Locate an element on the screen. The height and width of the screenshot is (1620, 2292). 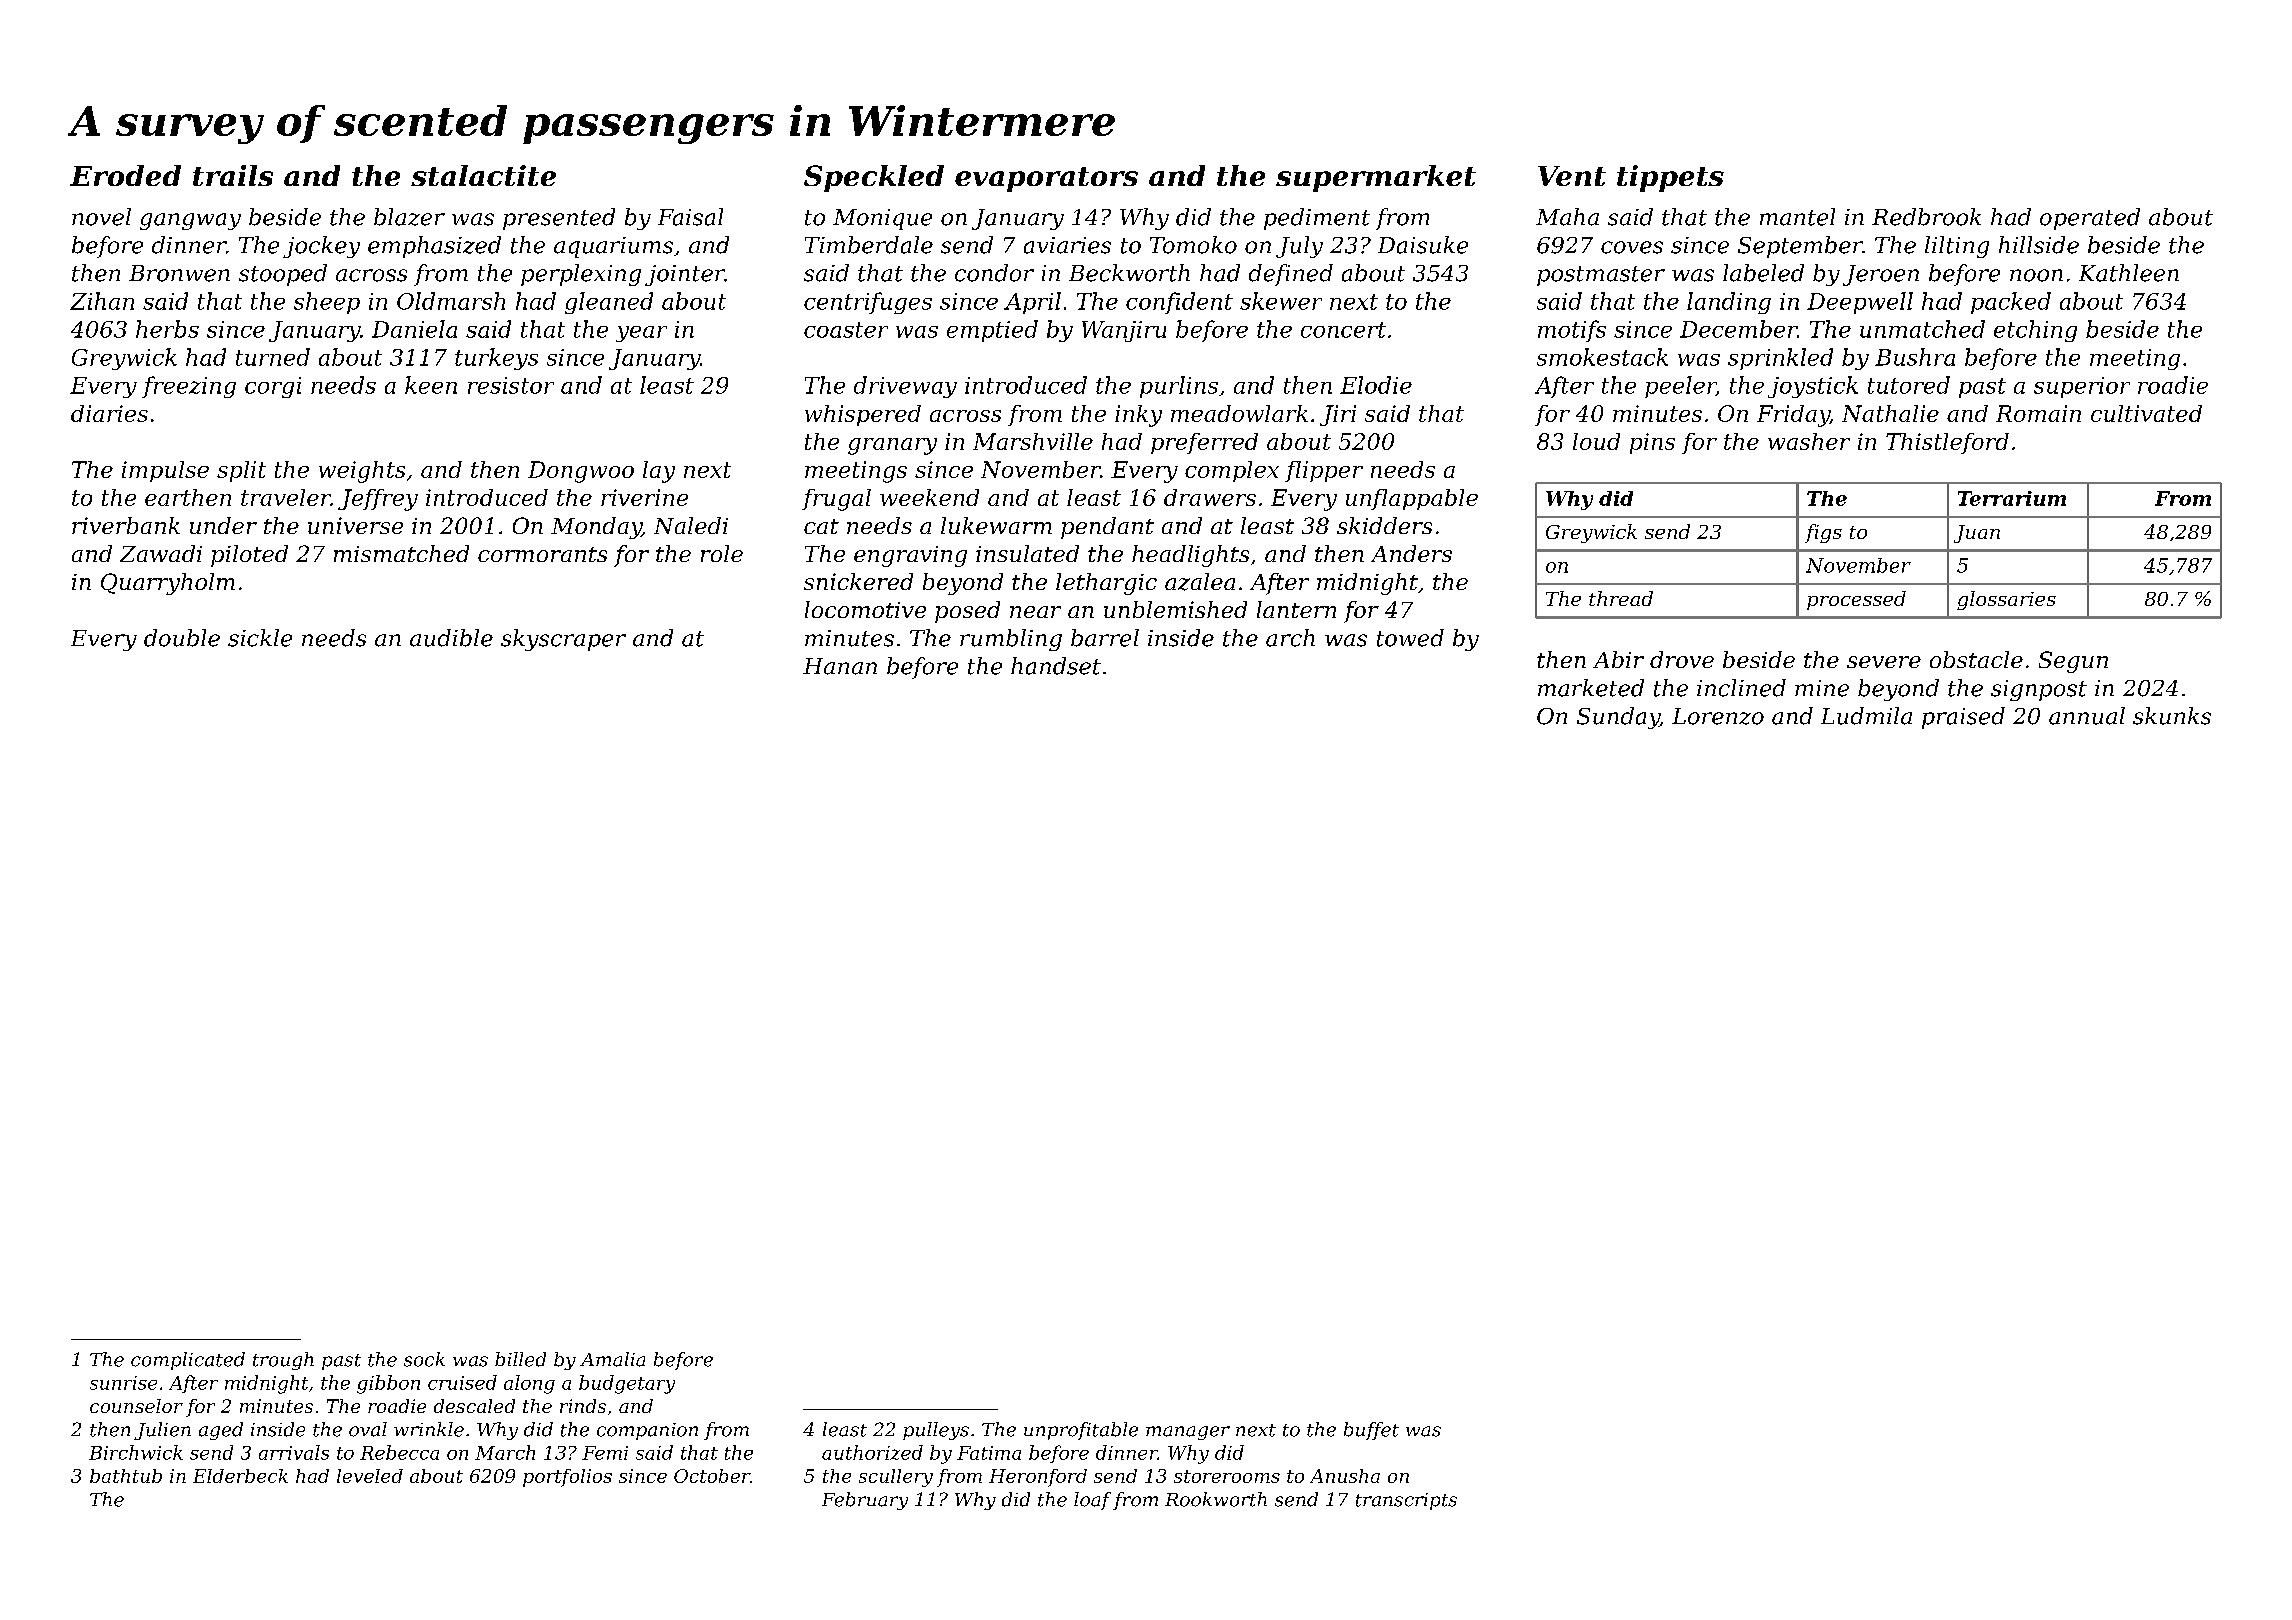
Amalia is located at coordinates (612, 1359).
